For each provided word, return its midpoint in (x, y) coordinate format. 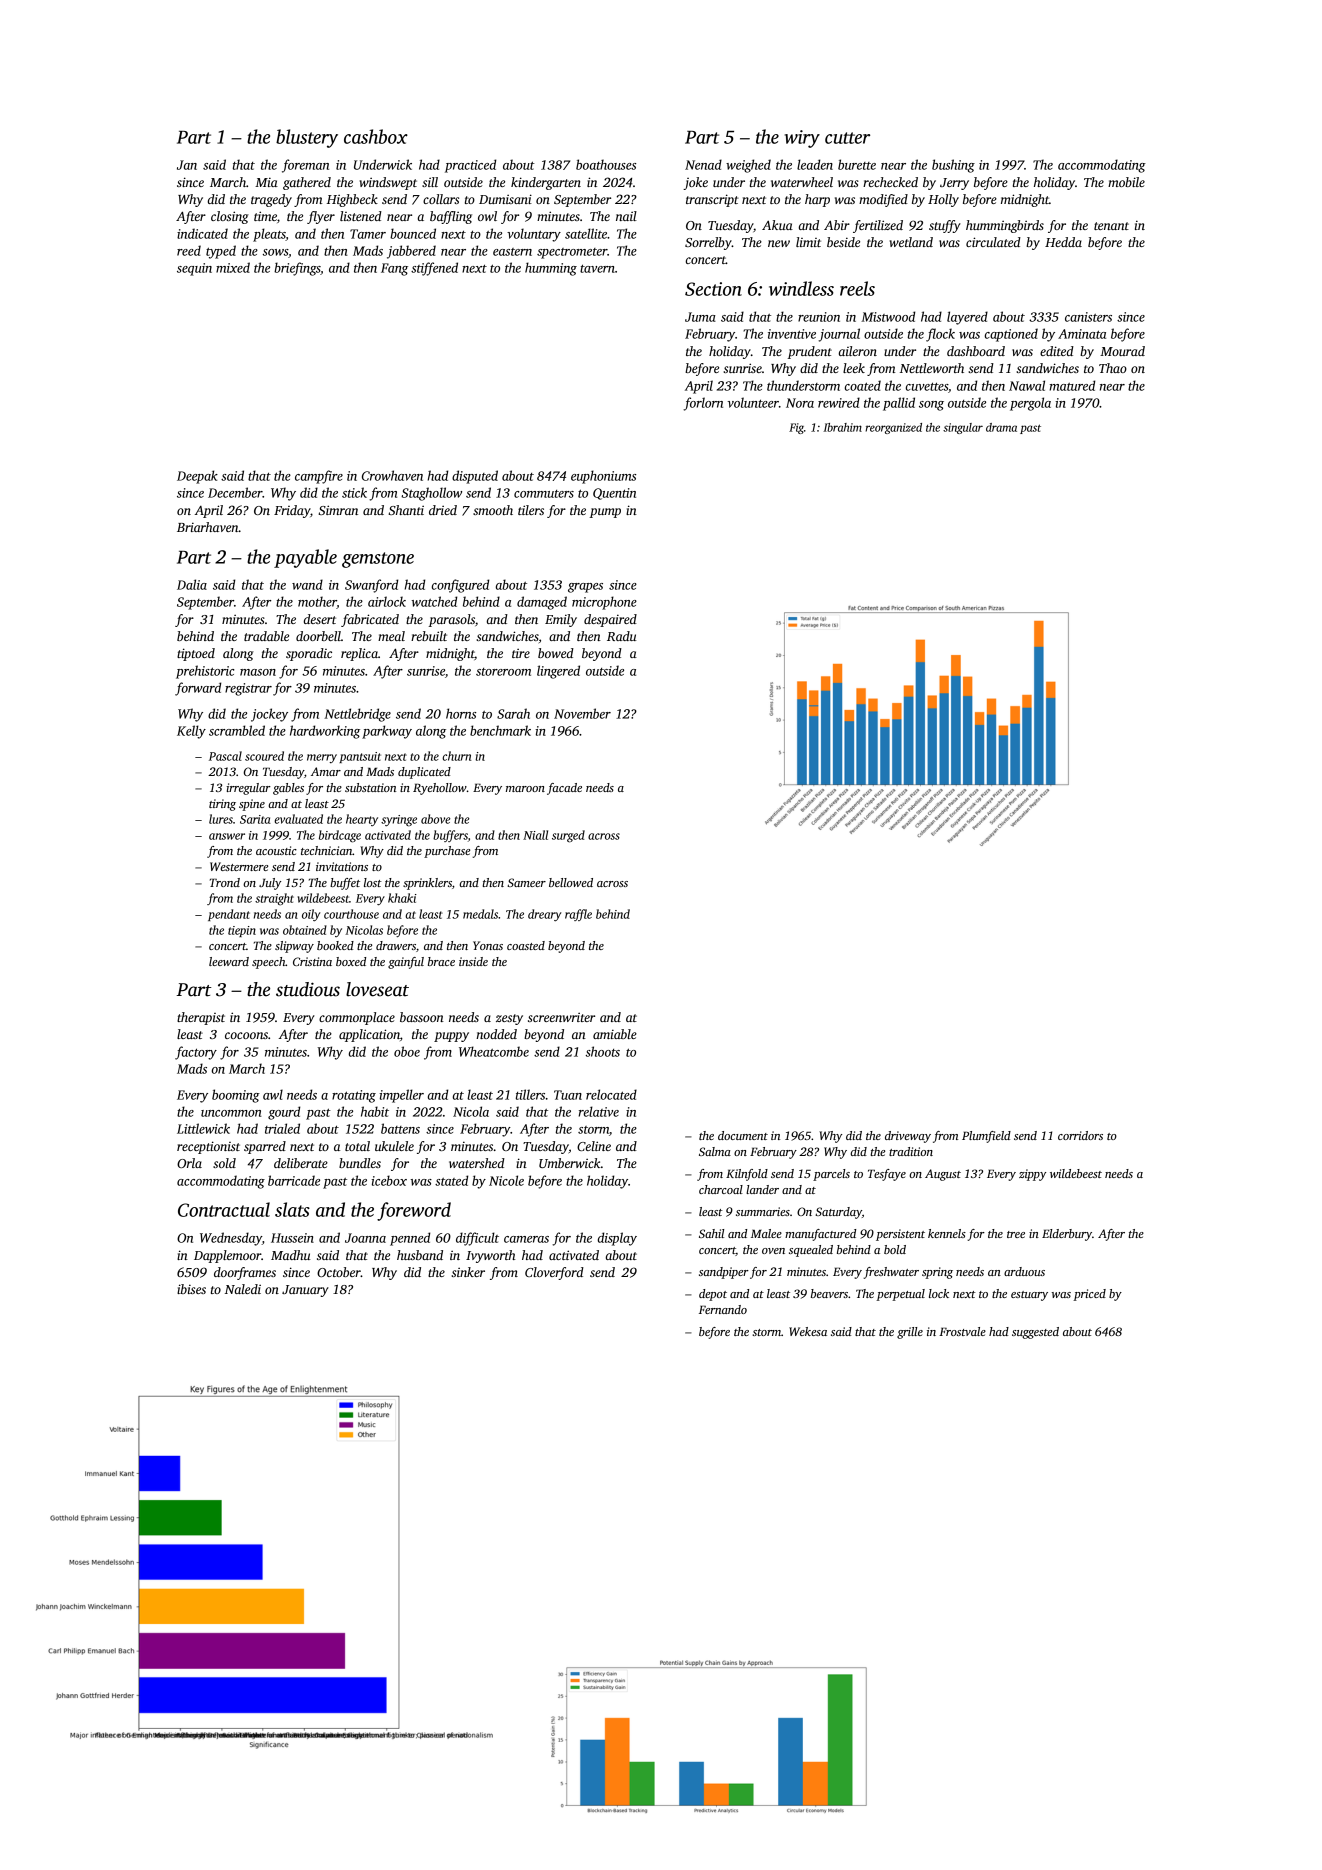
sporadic (309, 654)
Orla (189, 1163)
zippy (1032, 1175)
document (743, 1135)
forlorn (703, 404)
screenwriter (561, 1017)
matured (1072, 385)
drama (1001, 427)
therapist (201, 1018)
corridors (1080, 1135)
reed (189, 250)
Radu (622, 636)
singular (963, 428)
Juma (700, 317)
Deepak (197, 477)
